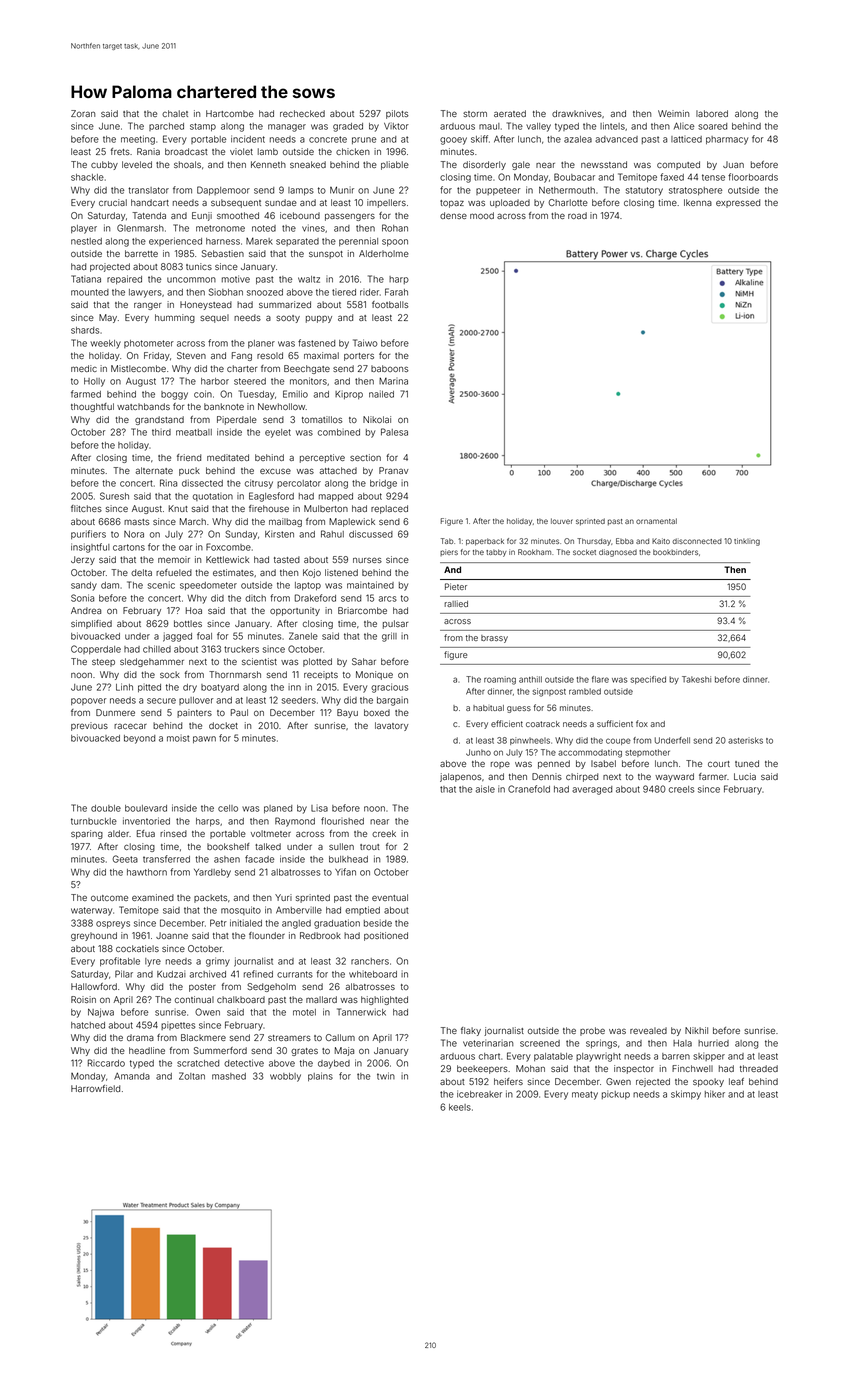  Describe the element at coordinates (475, 114) in the screenshot. I see `storm` at that location.
